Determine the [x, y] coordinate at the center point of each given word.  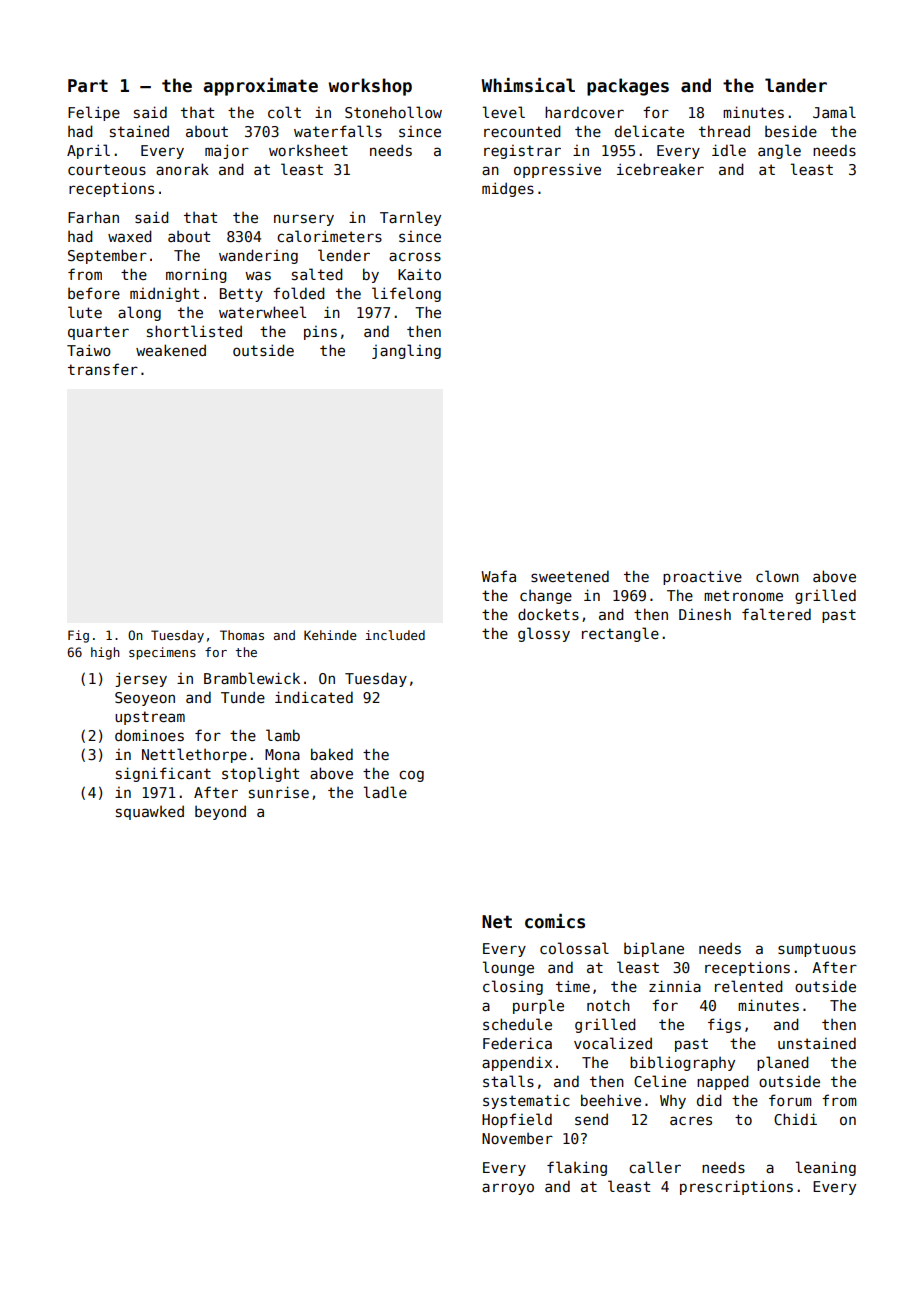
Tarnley [410, 218]
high [105, 653]
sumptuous [817, 950]
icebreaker [660, 169]
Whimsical [528, 85]
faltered [776, 614]
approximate [261, 87]
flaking [577, 1168]
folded [299, 293]
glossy [544, 634]
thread [724, 131]
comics [555, 921]
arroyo [508, 1189]
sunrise [279, 792]
